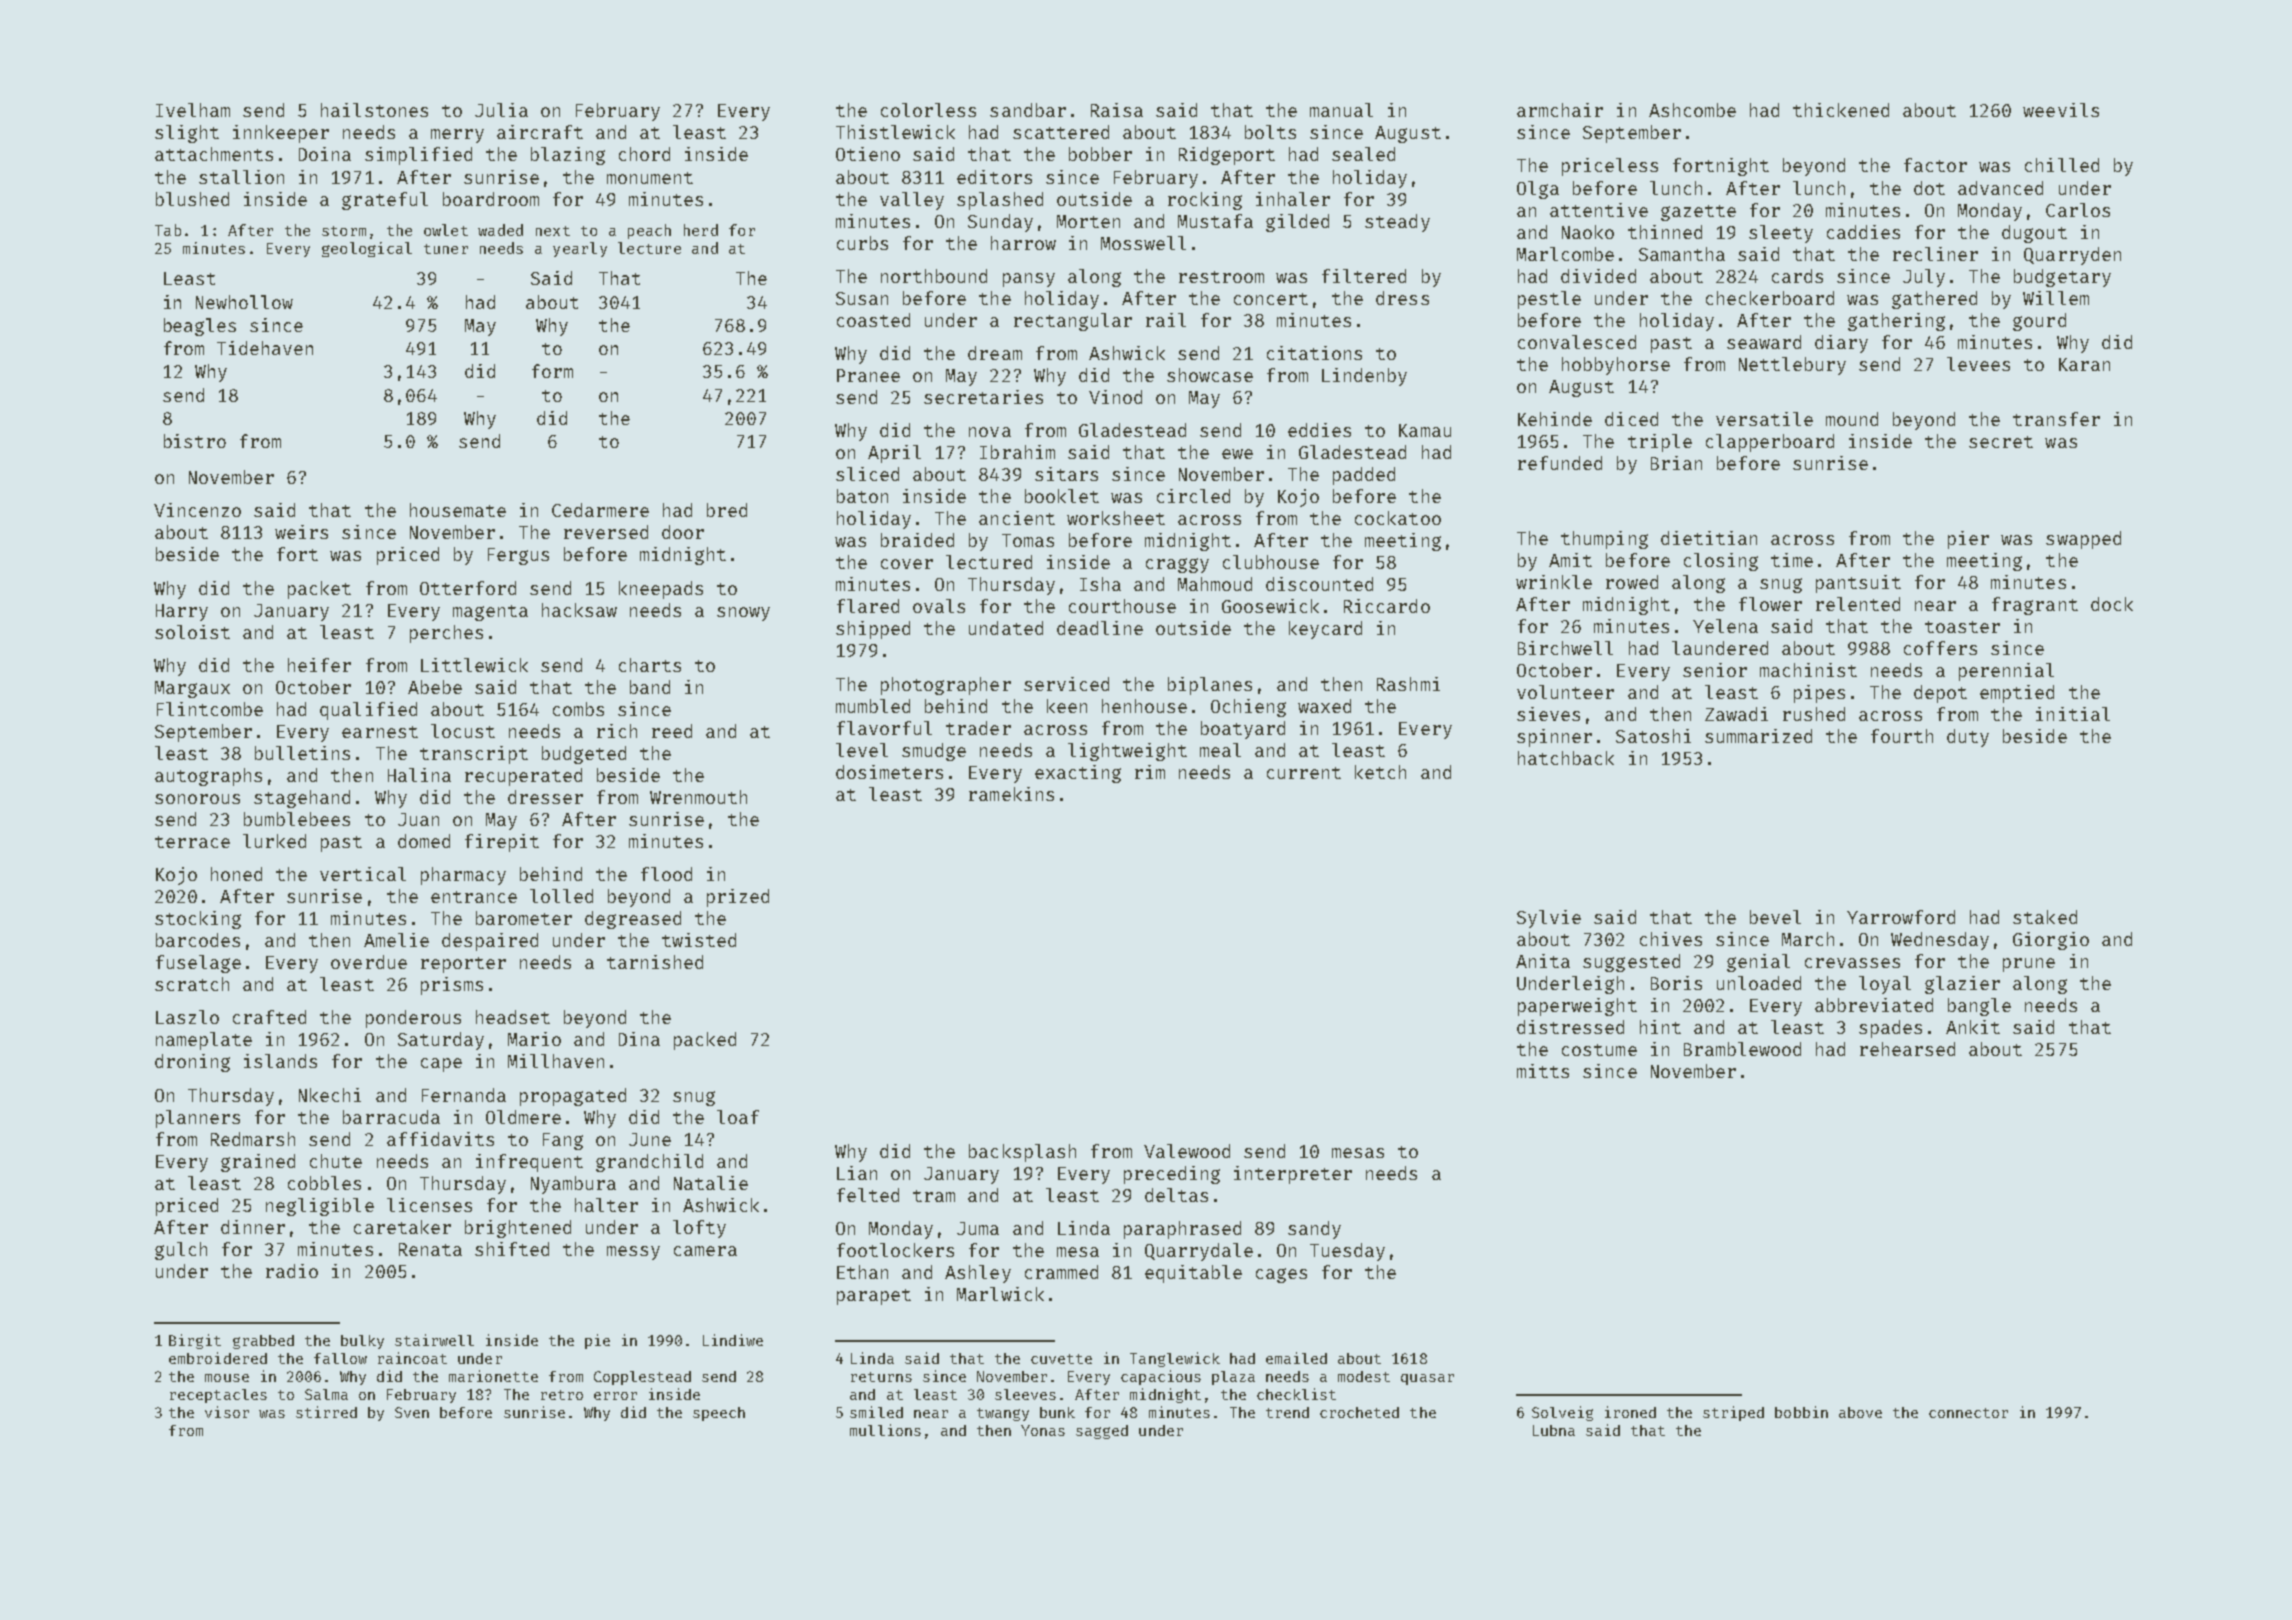  I want to click on speech, so click(719, 1414).
